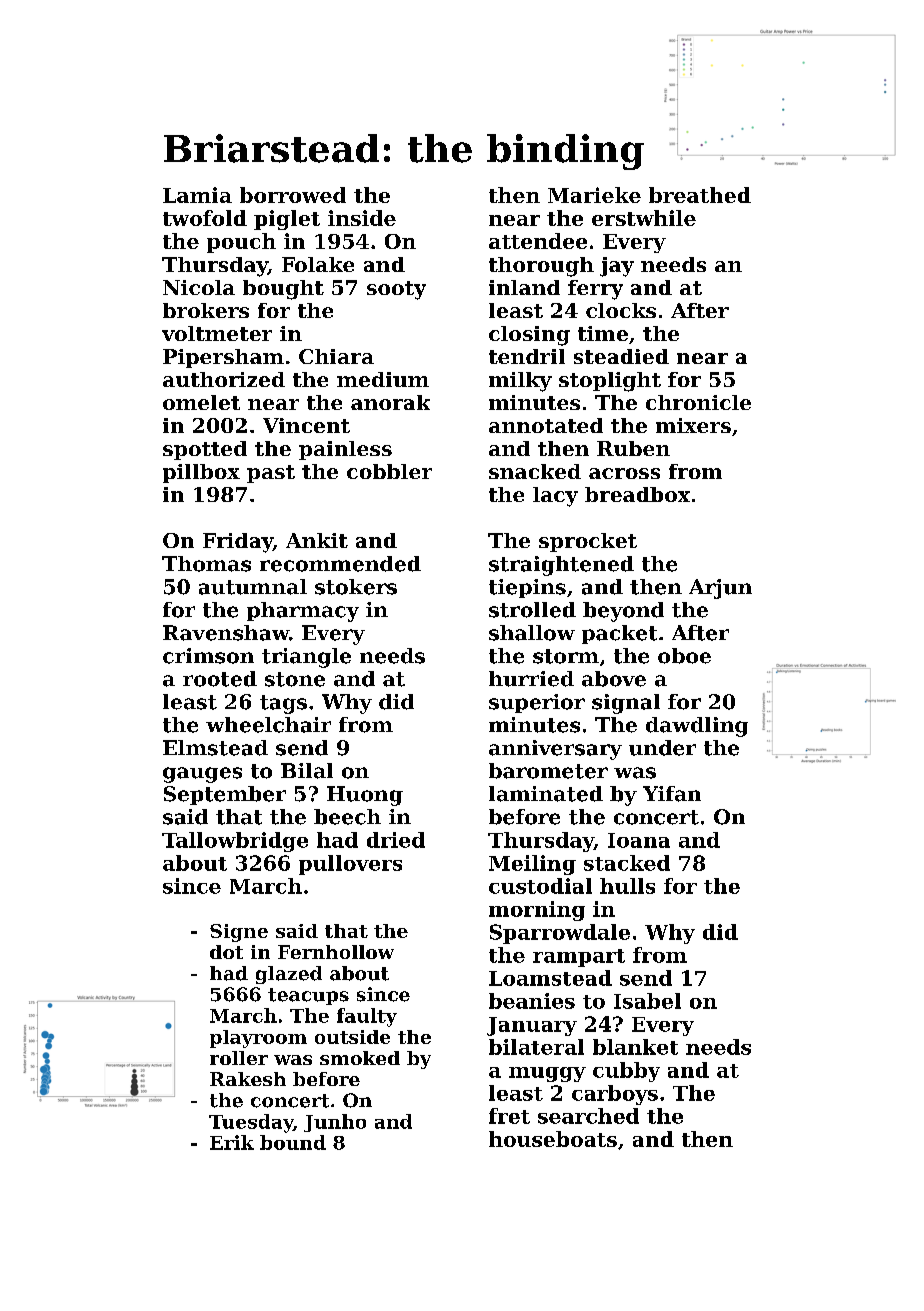  I want to click on inside, so click(362, 218).
